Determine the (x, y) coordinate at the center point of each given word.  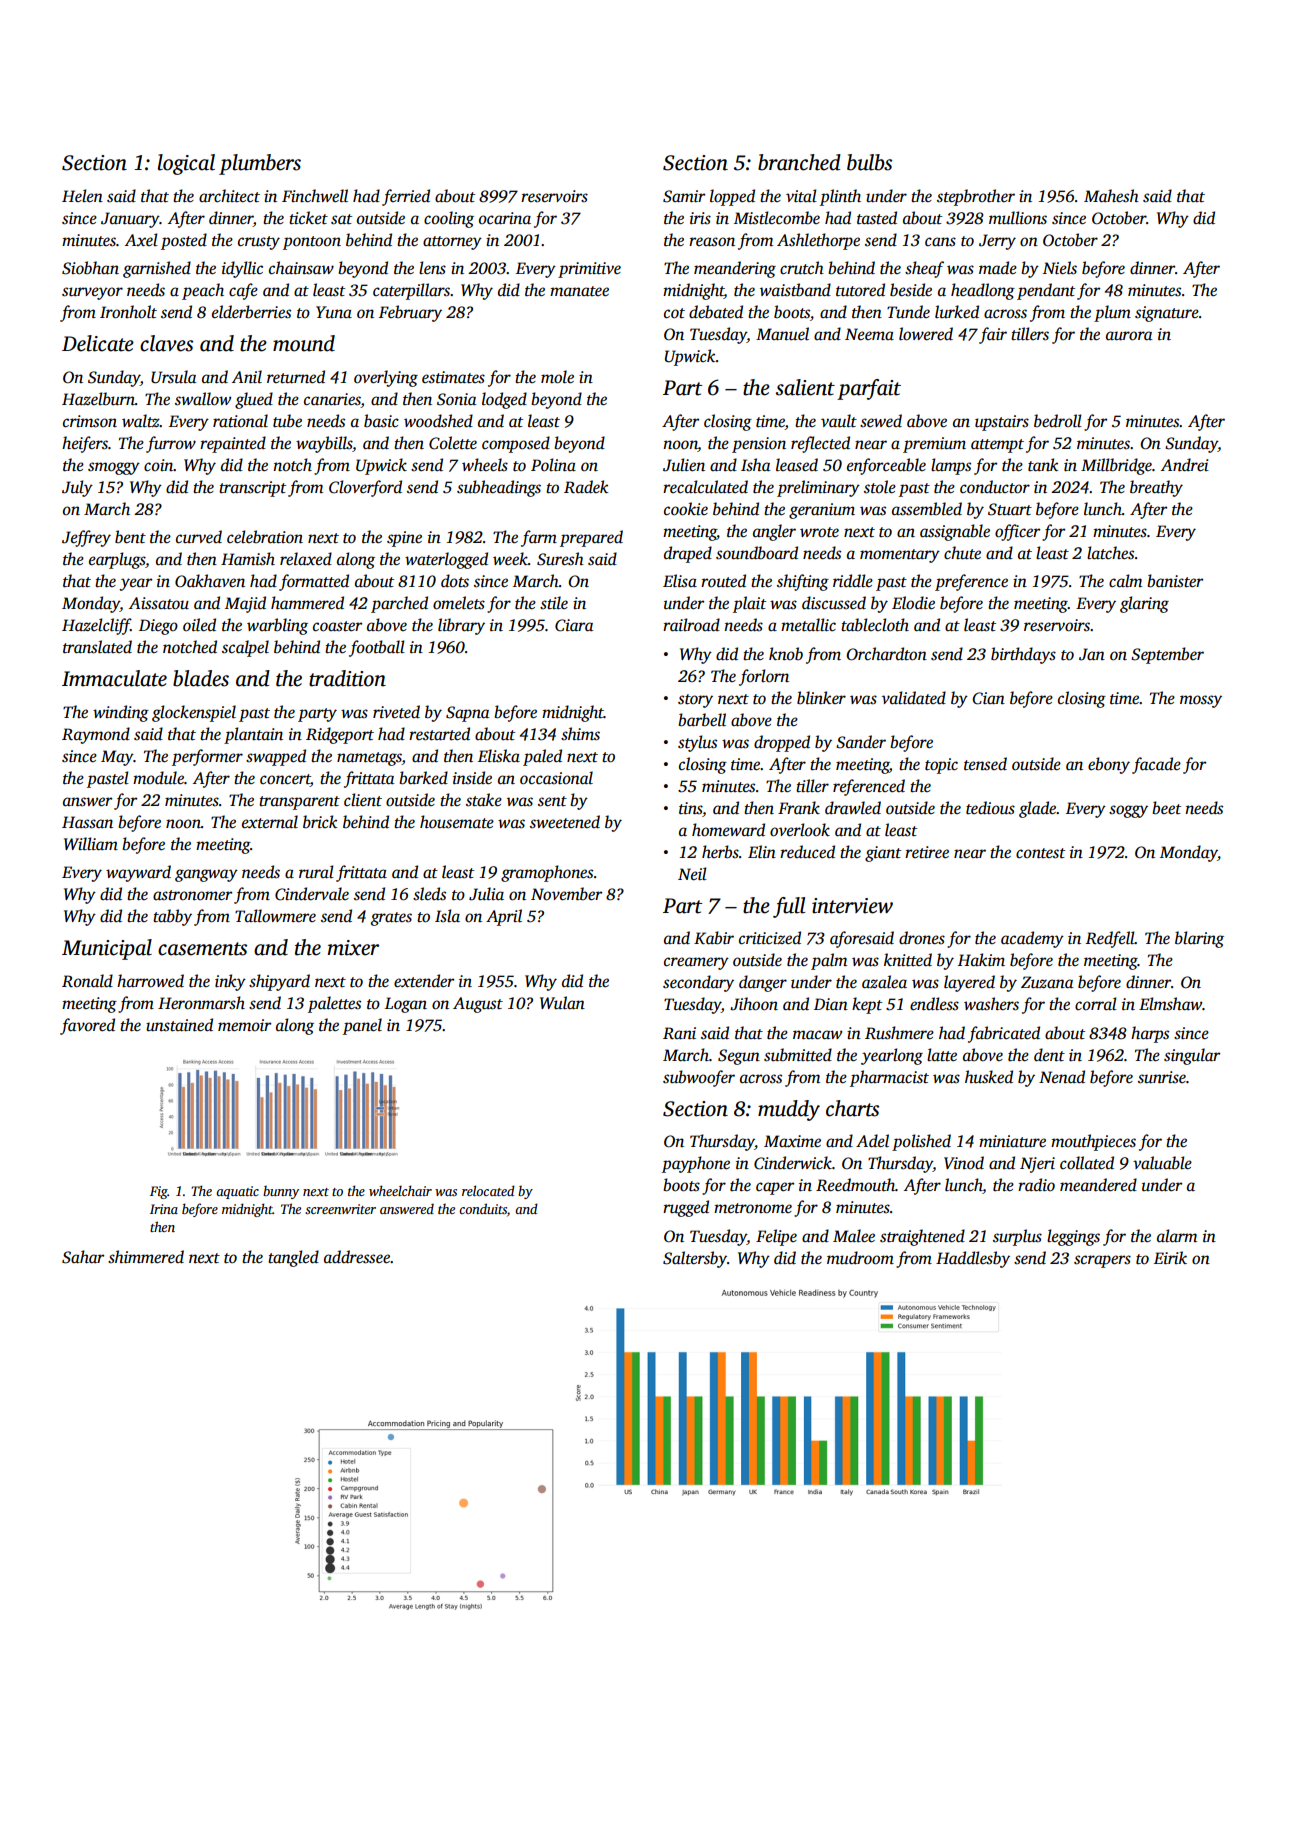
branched (799, 162)
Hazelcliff (96, 626)
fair (993, 335)
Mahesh (1111, 196)
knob (786, 653)
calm (1125, 580)
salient (805, 387)
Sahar (83, 1257)
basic (381, 421)
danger (763, 983)
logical (186, 164)
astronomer (192, 895)
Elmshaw (1170, 1004)
